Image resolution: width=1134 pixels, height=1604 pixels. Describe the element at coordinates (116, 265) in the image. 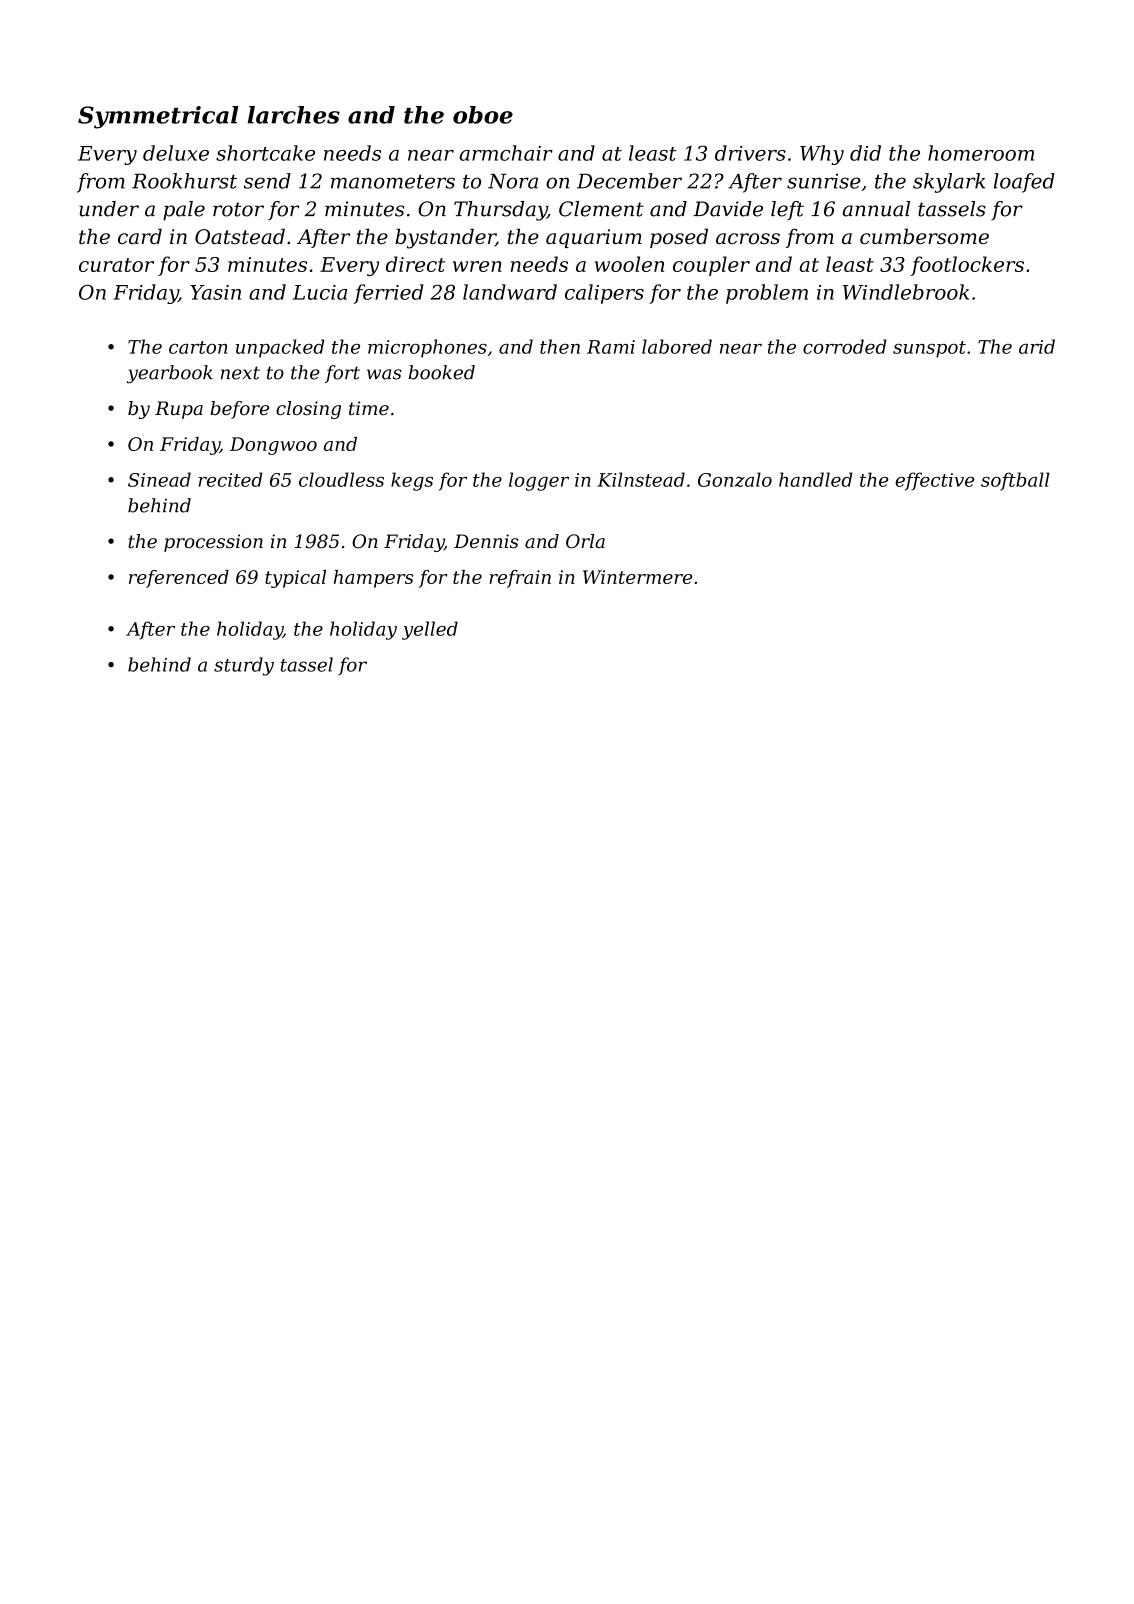

I see `curator` at that location.
